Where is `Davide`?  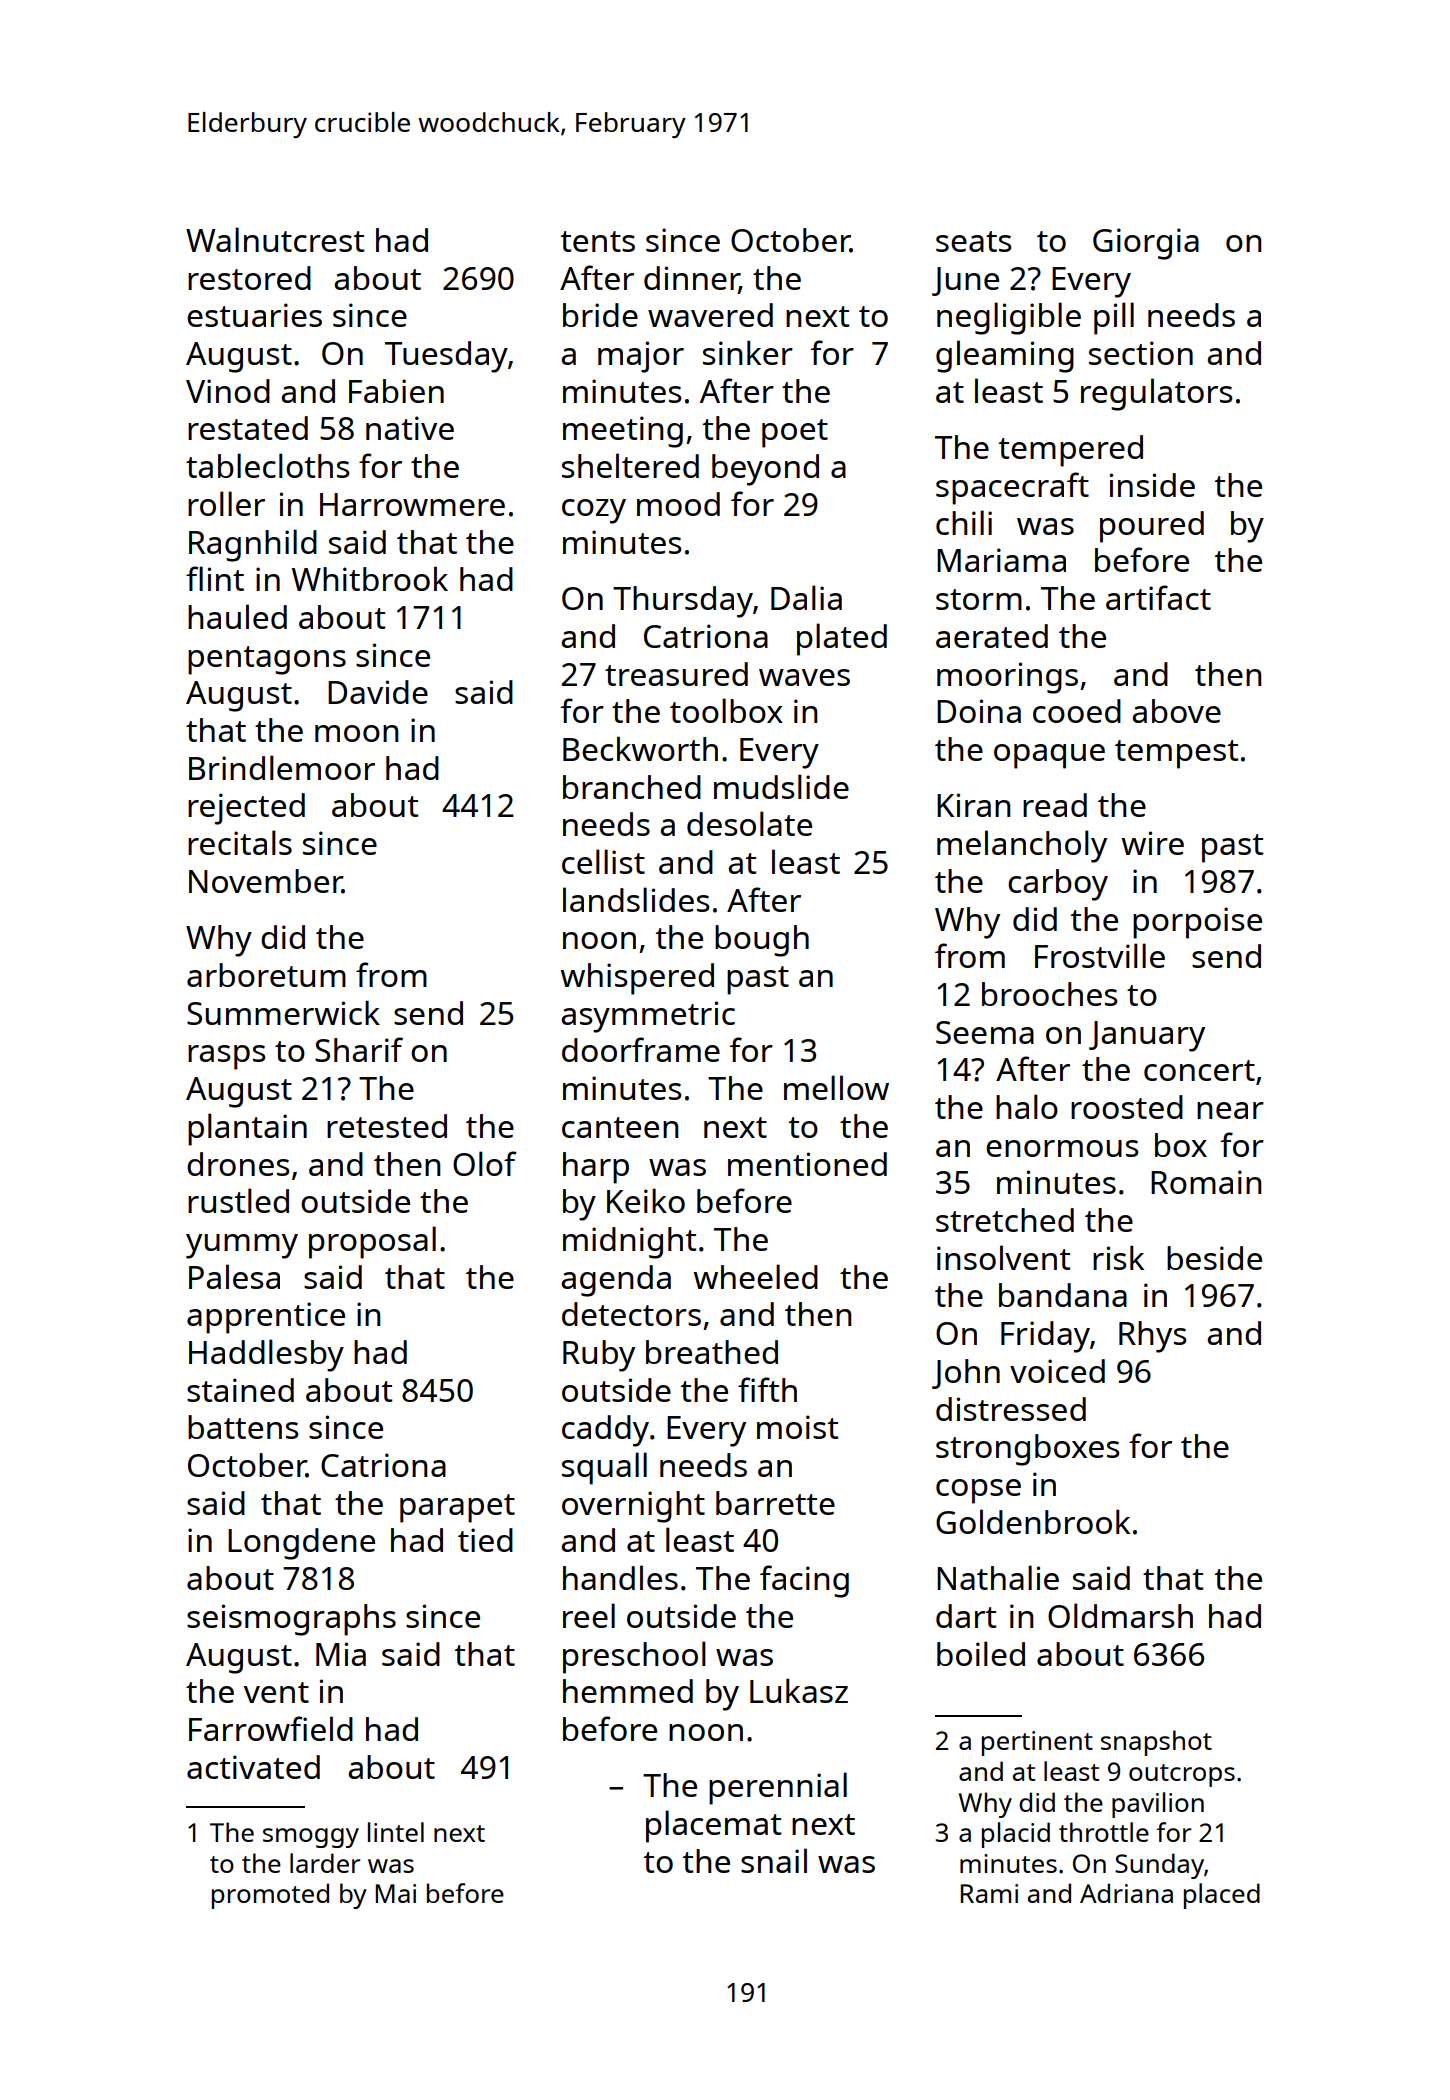
Davide is located at coordinates (378, 692).
